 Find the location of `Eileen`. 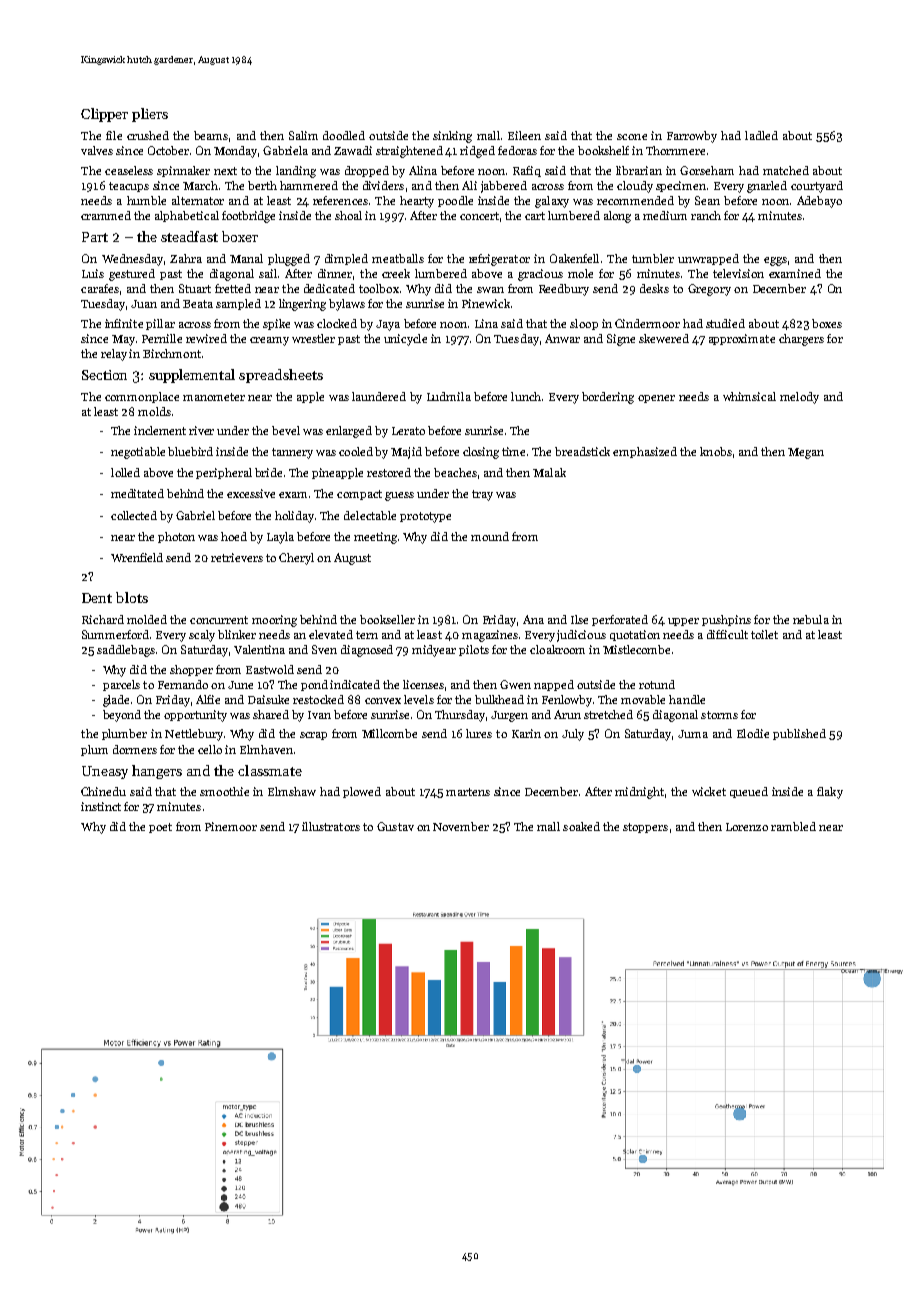

Eileen is located at coordinates (524, 135).
